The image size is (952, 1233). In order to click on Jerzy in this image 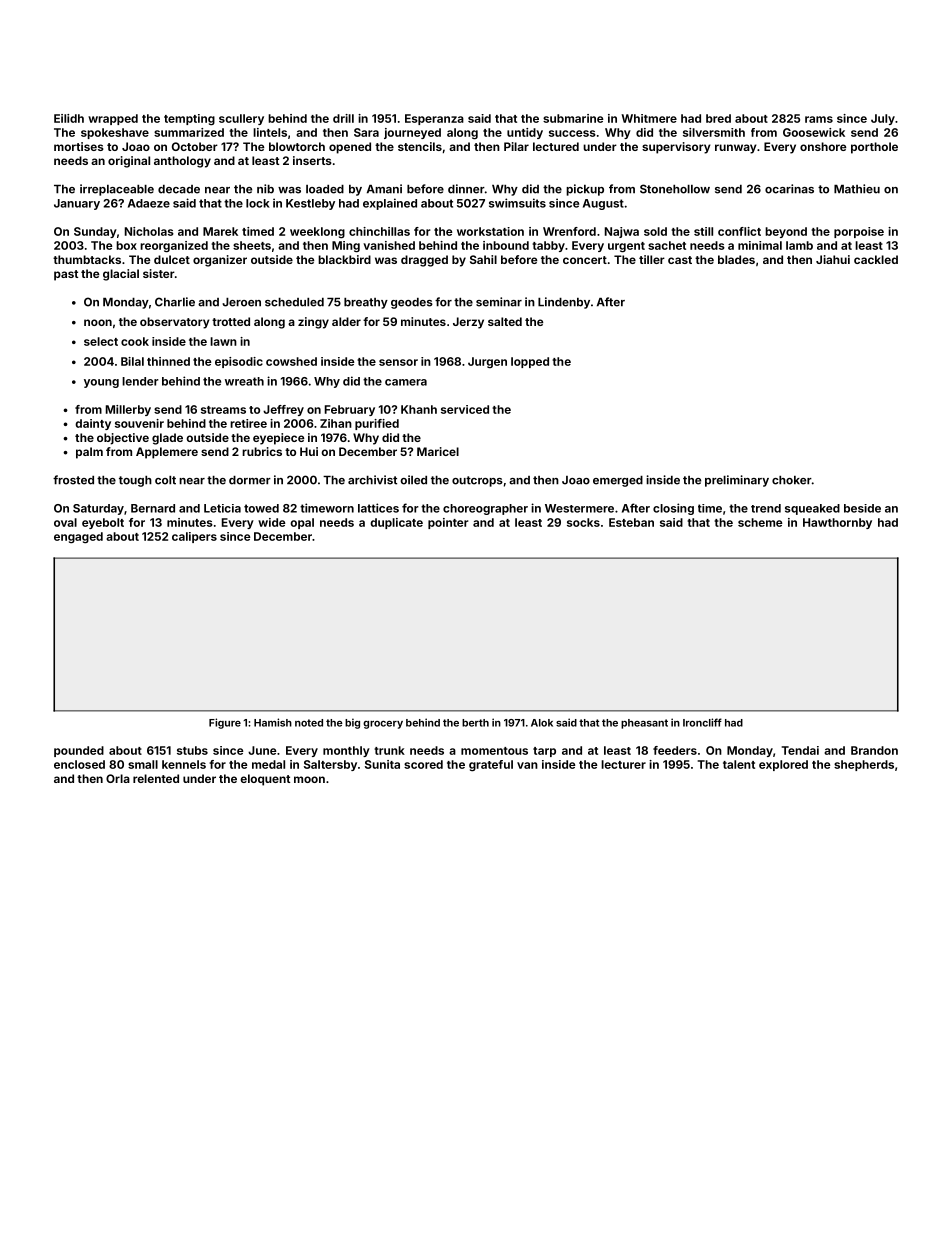, I will do `click(468, 323)`.
